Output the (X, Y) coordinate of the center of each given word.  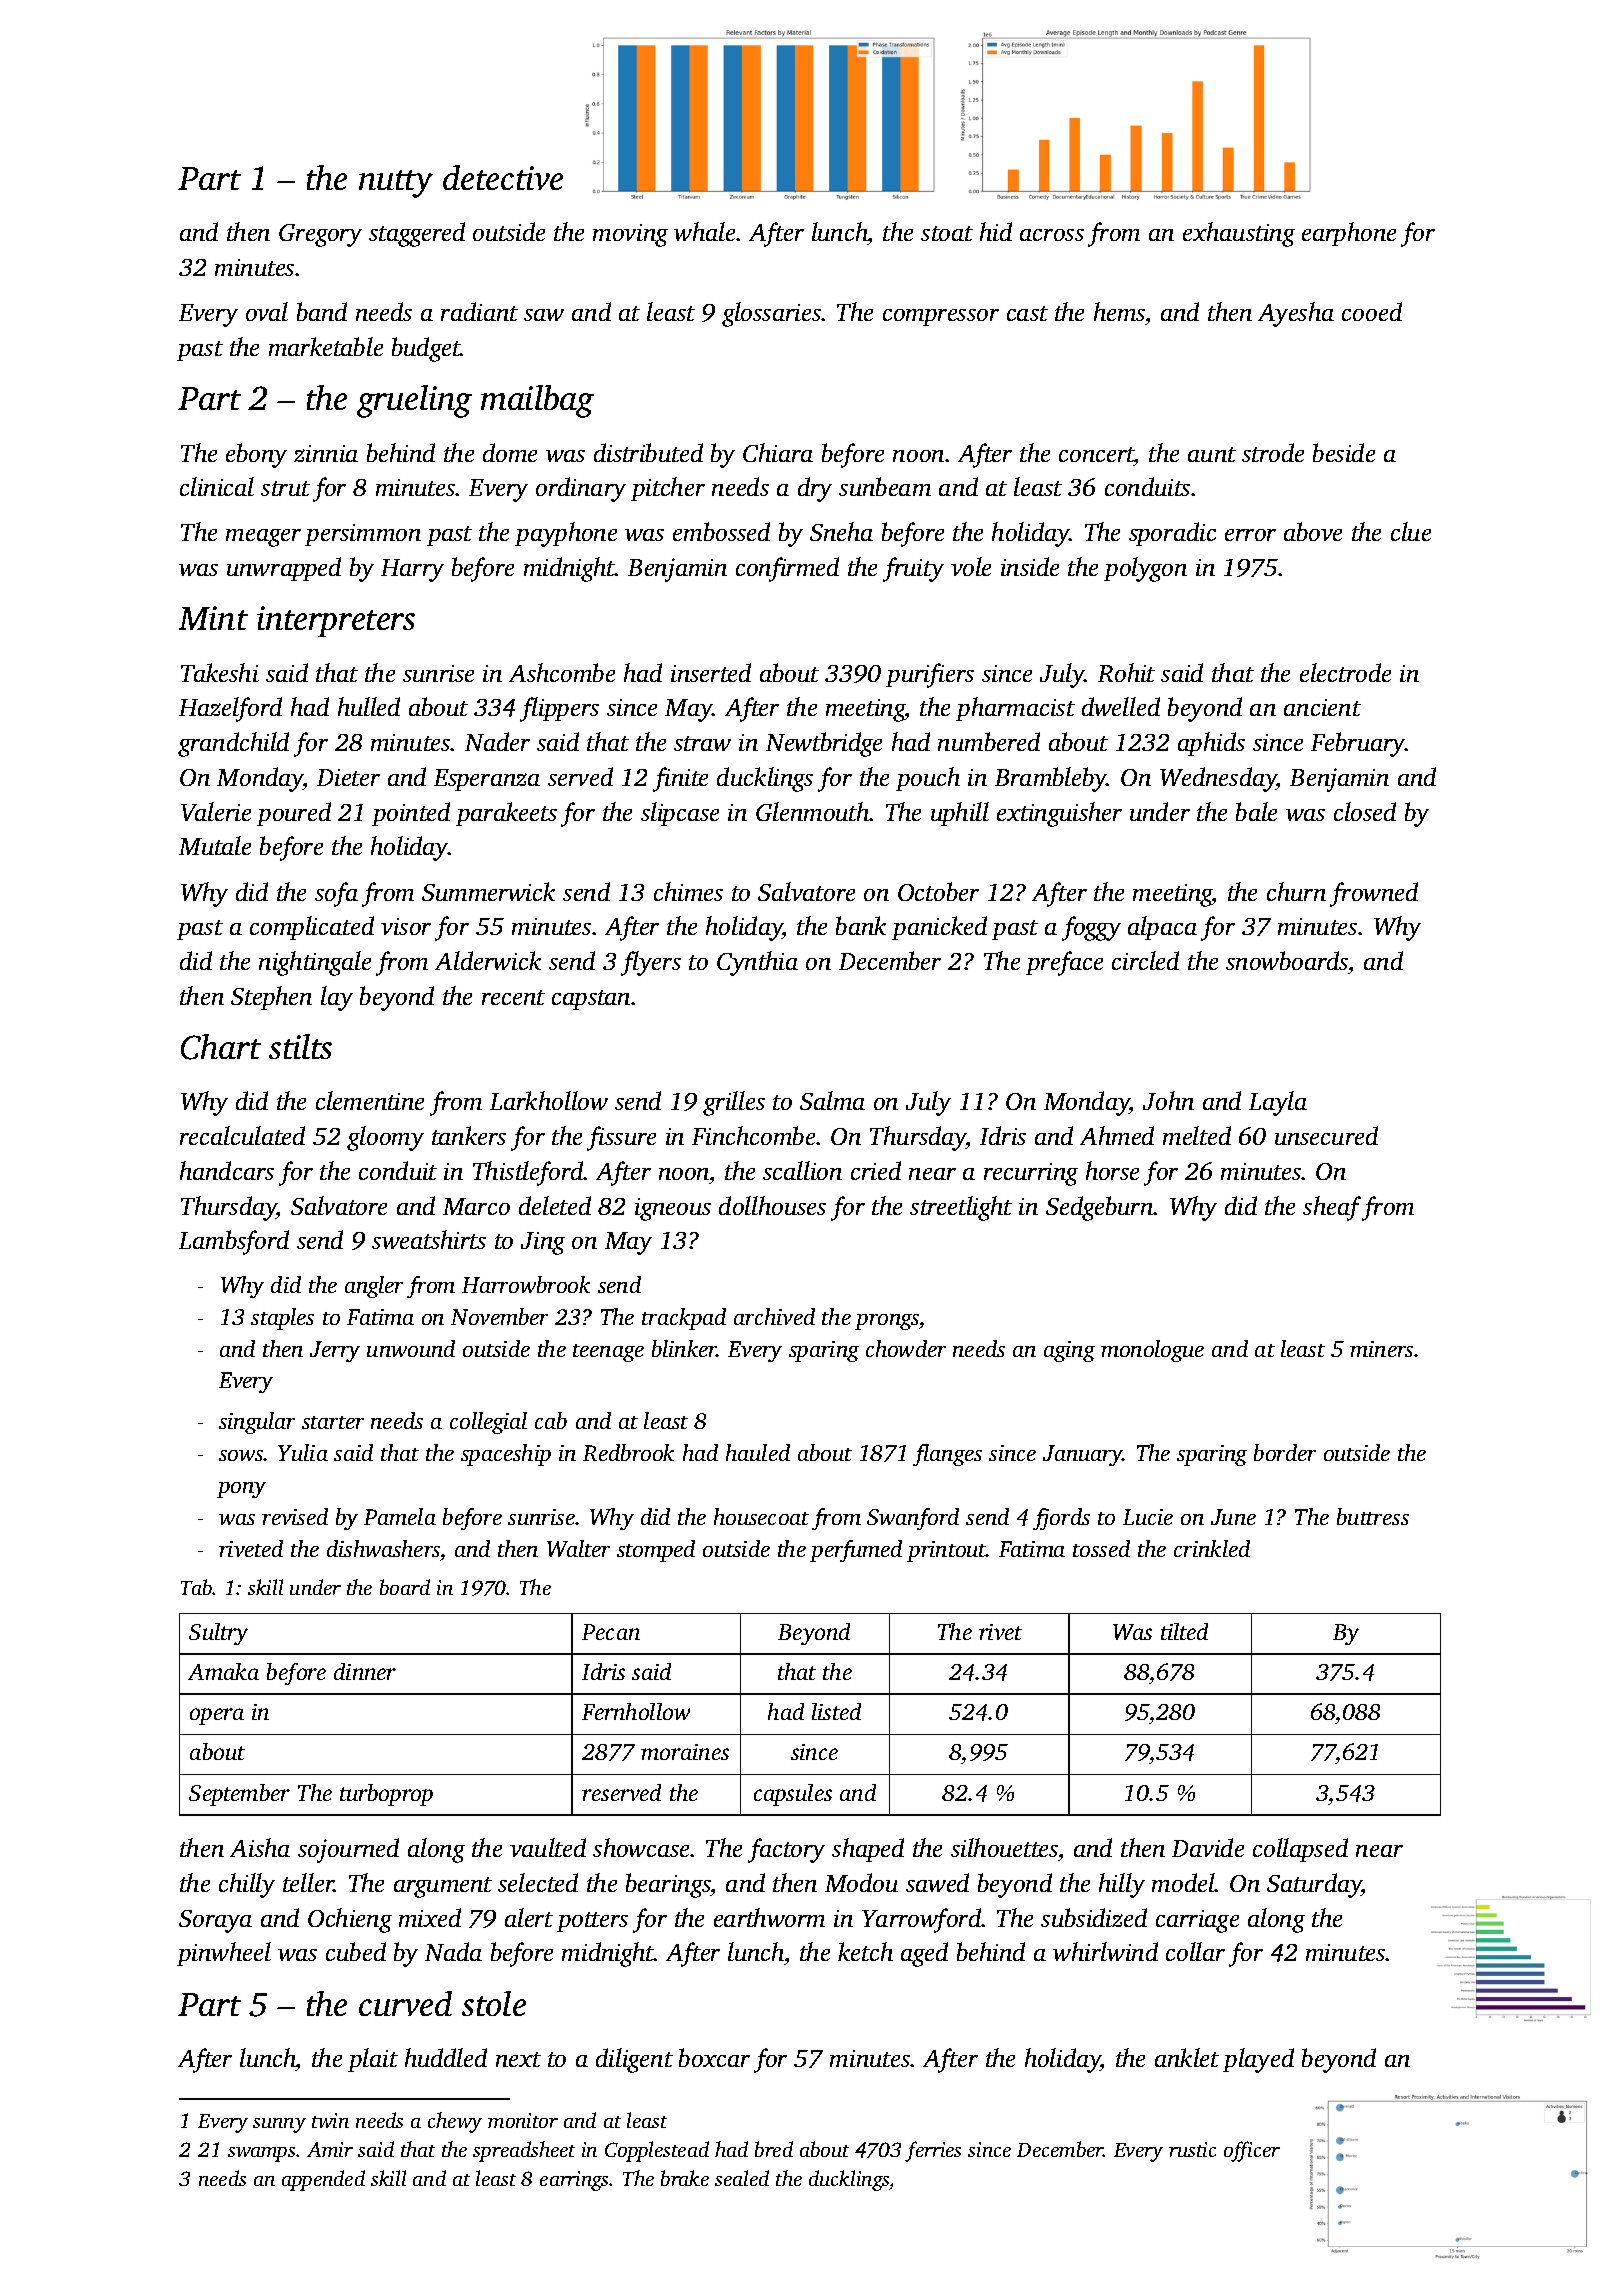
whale (704, 231)
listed (836, 1711)
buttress (1373, 1516)
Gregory (320, 235)
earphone (1349, 234)
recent (513, 997)
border (1285, 1452)
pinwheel (224, 1954)
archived (774, 1316)
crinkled (1212, 1548)
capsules (793, 1795)
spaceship (506, 1455)
